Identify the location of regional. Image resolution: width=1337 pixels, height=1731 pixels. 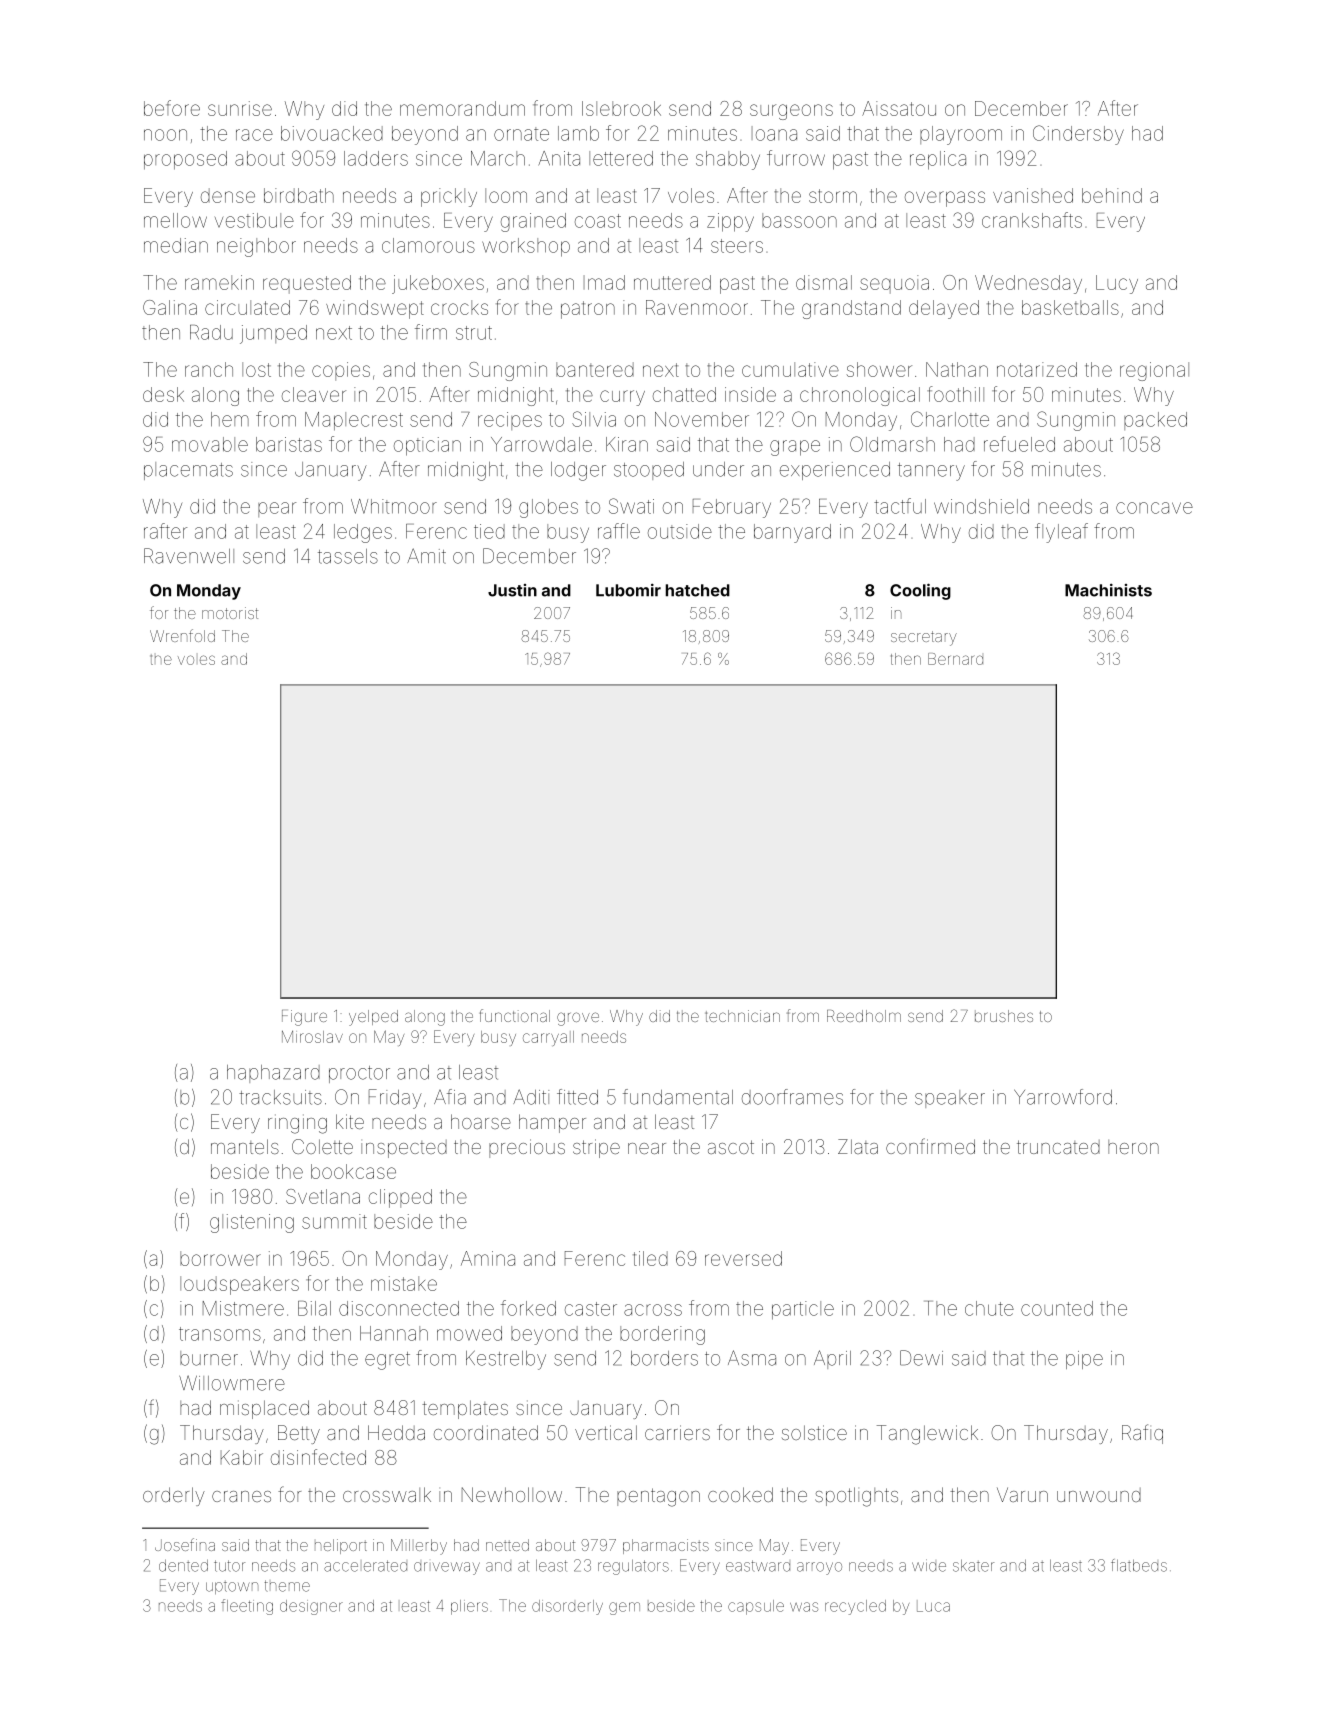
(1154, 371).
